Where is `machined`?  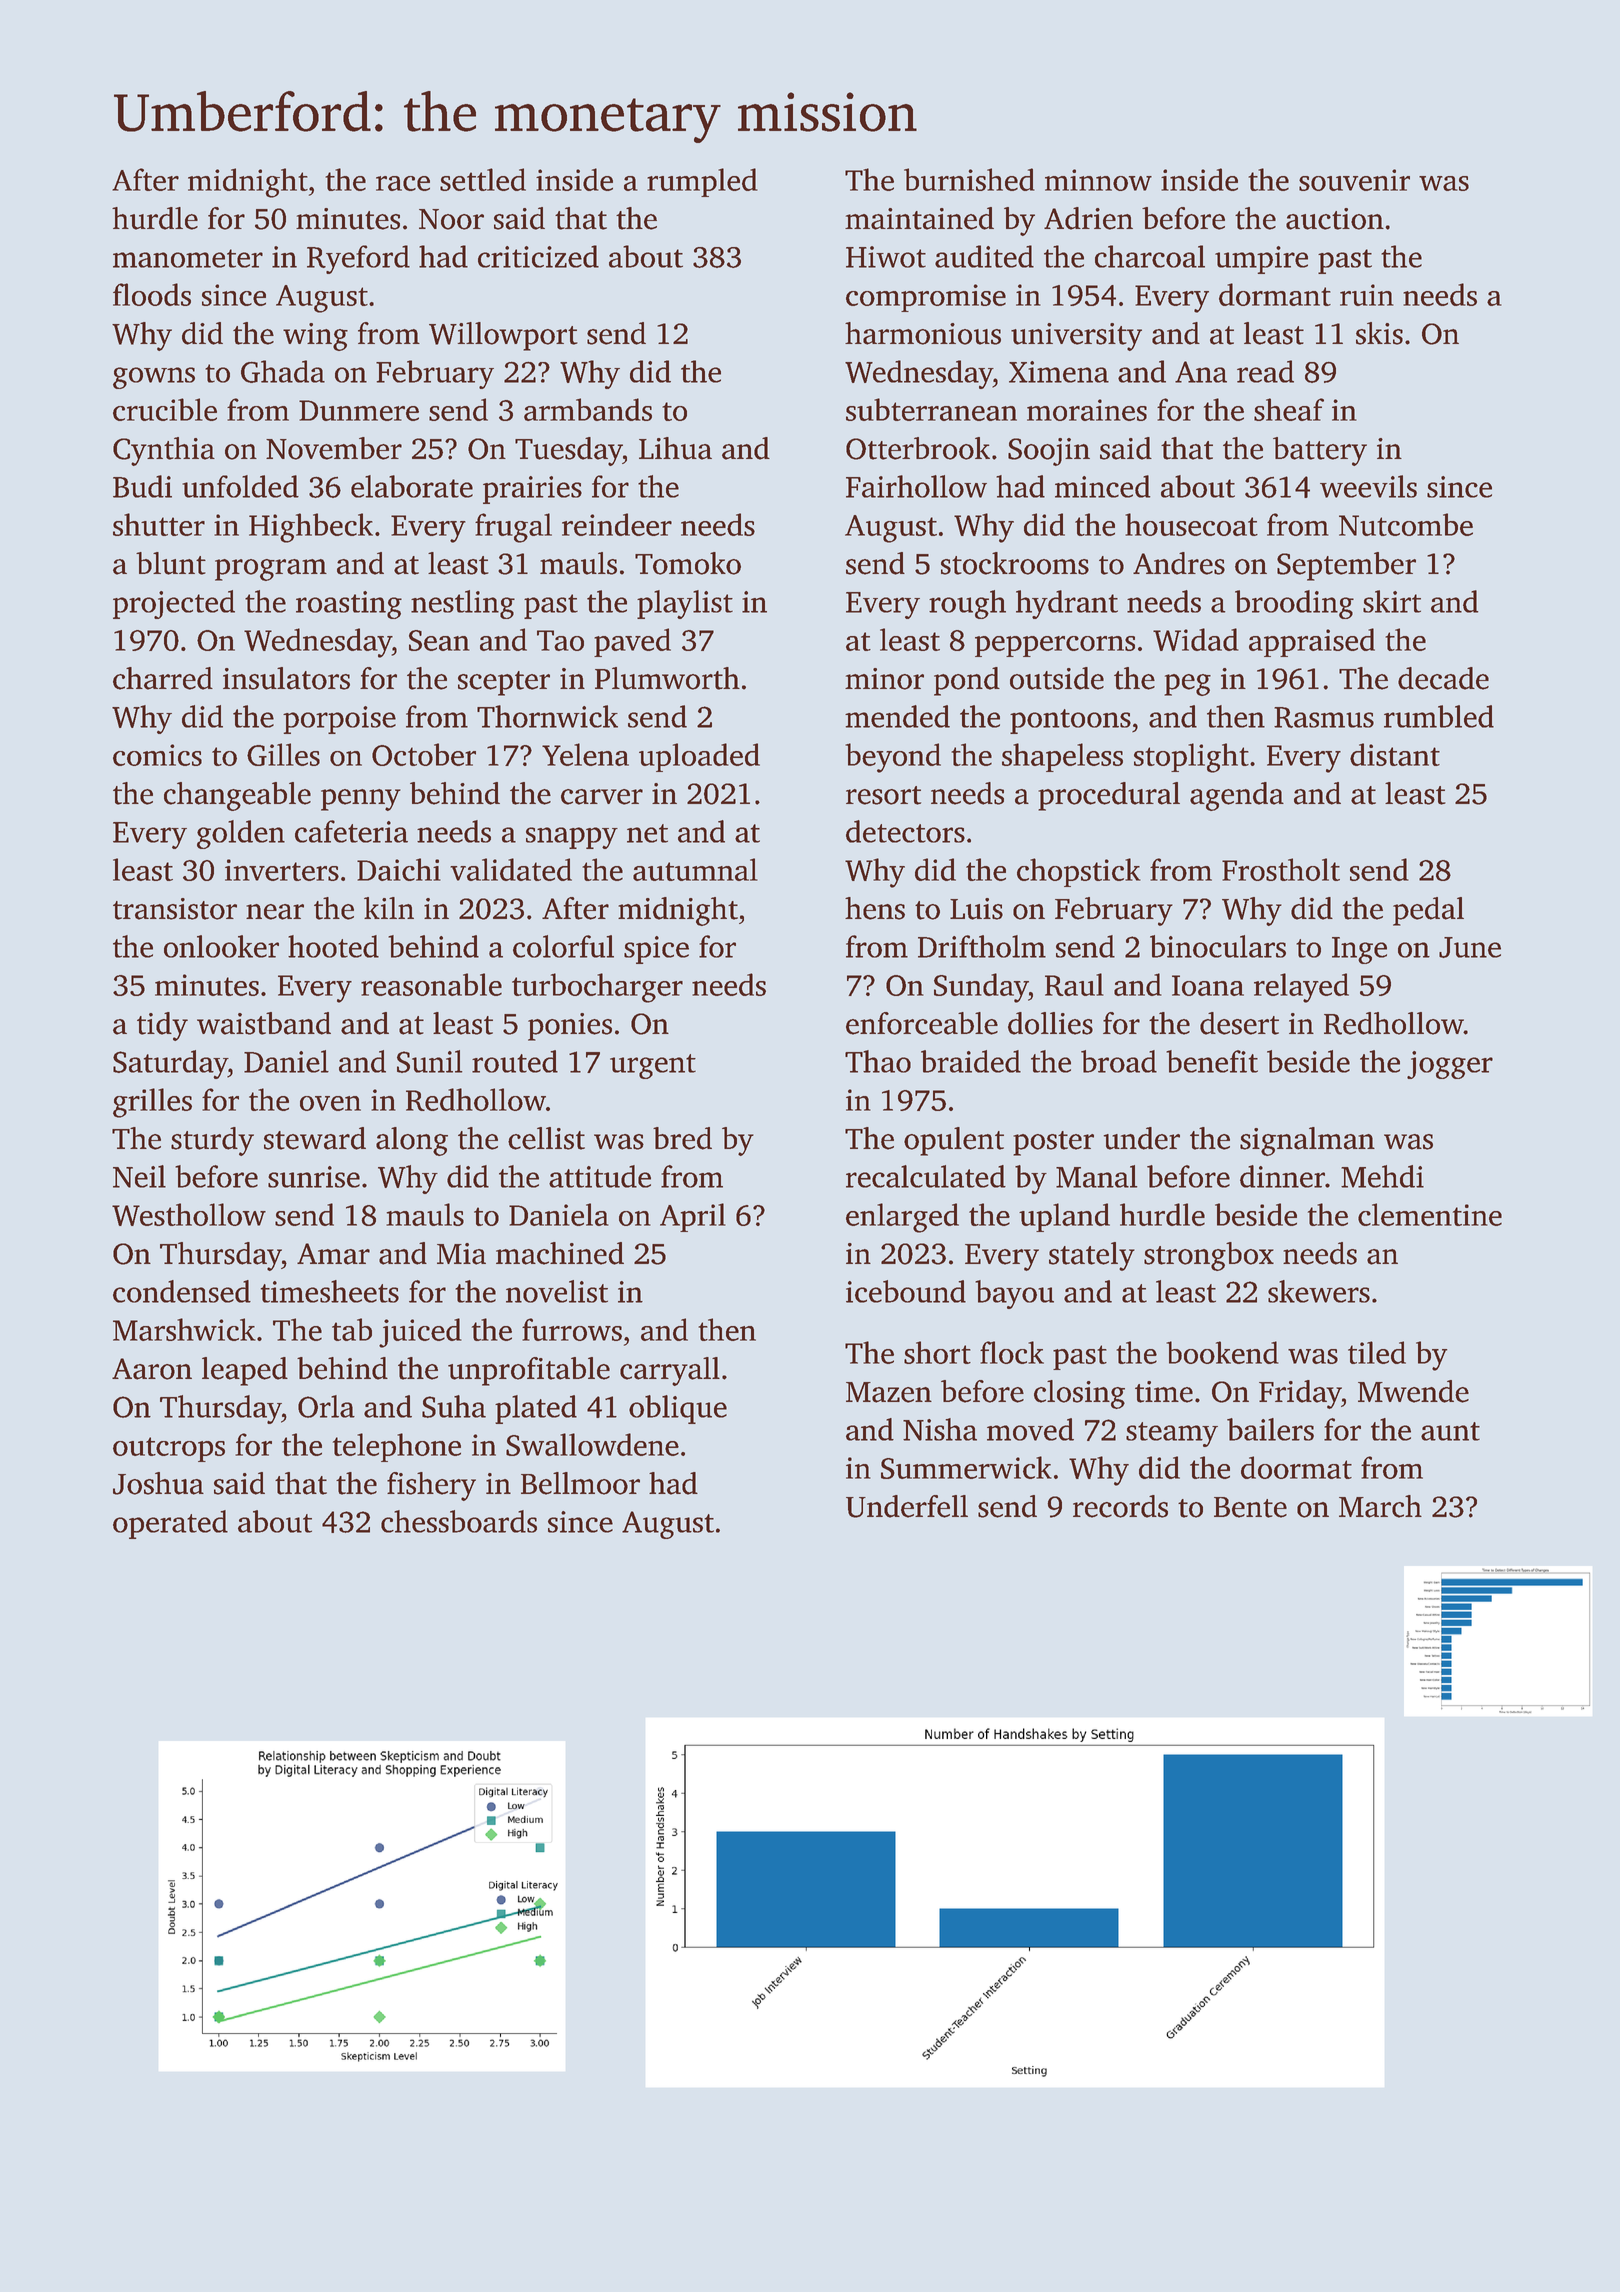
machined is located at coordinates (560, 1253).
